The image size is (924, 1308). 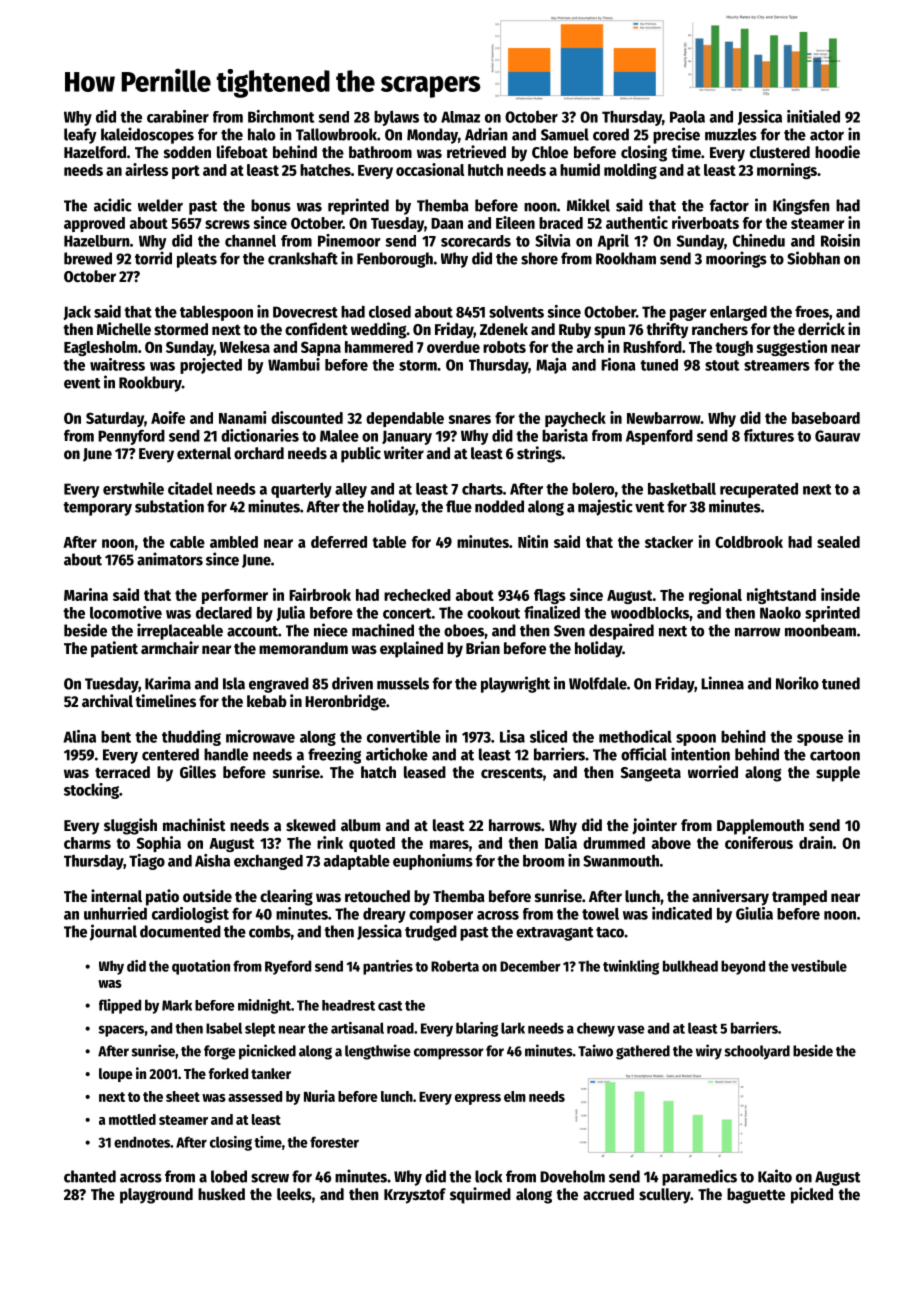 What do you see at coordinates (777, 365) in the screenshot?
I see `streamers` at bounding box center [777, 365].
